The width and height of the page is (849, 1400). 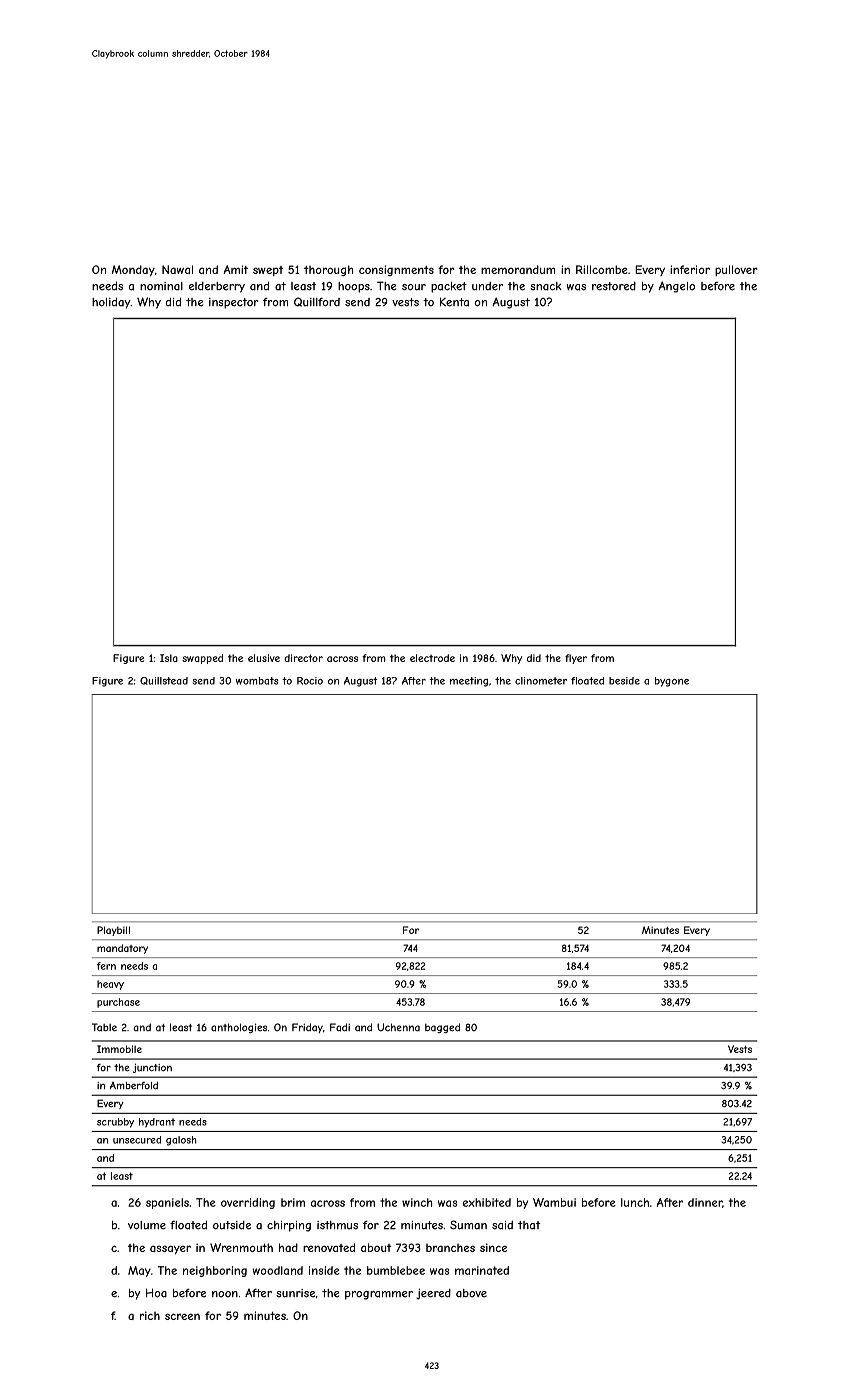 What do you see at coordinates (202, 659) in the page?
I see `swapped` at bounding box center [202, 659].
